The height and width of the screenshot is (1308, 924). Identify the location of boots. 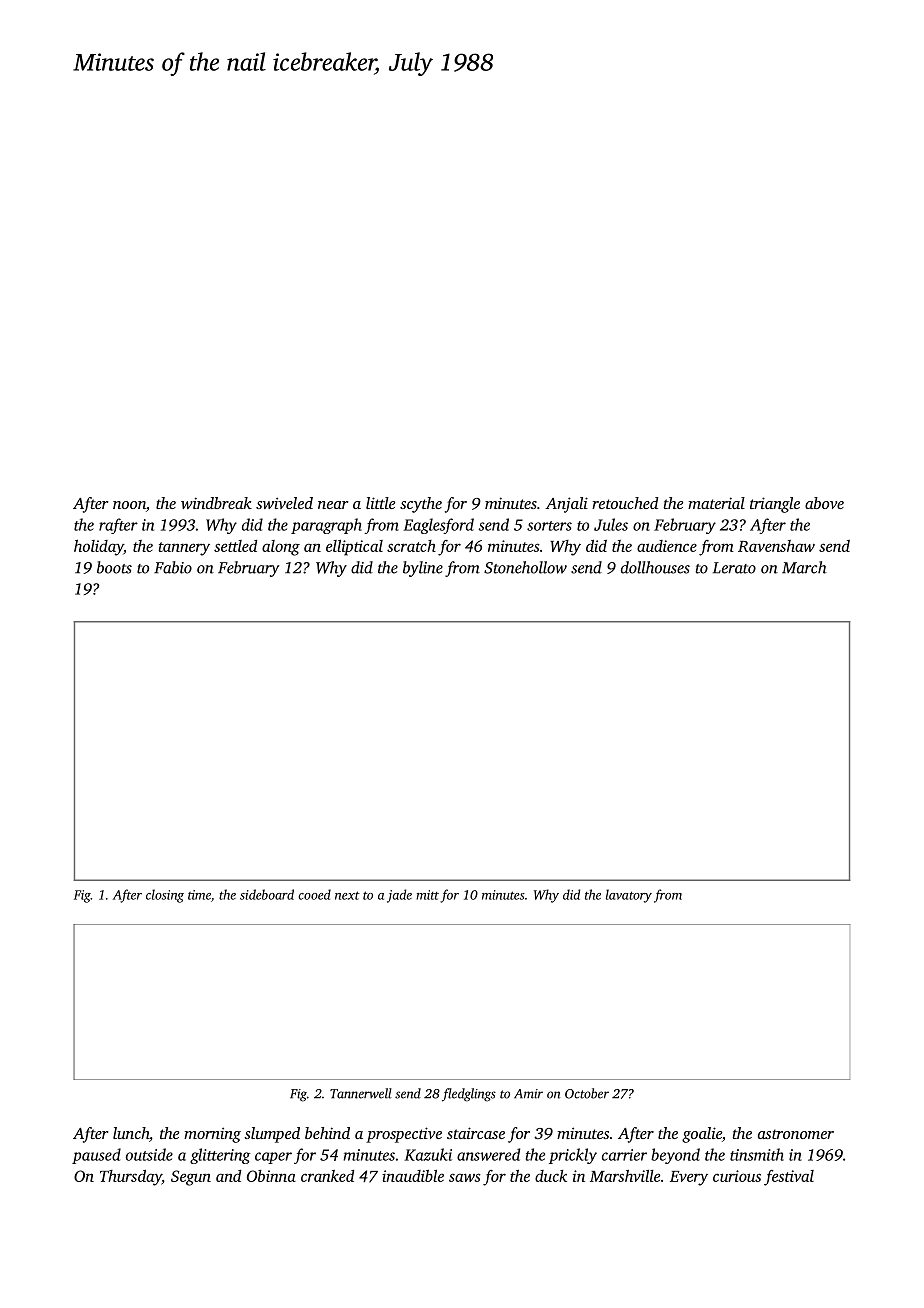
(114, 567).
